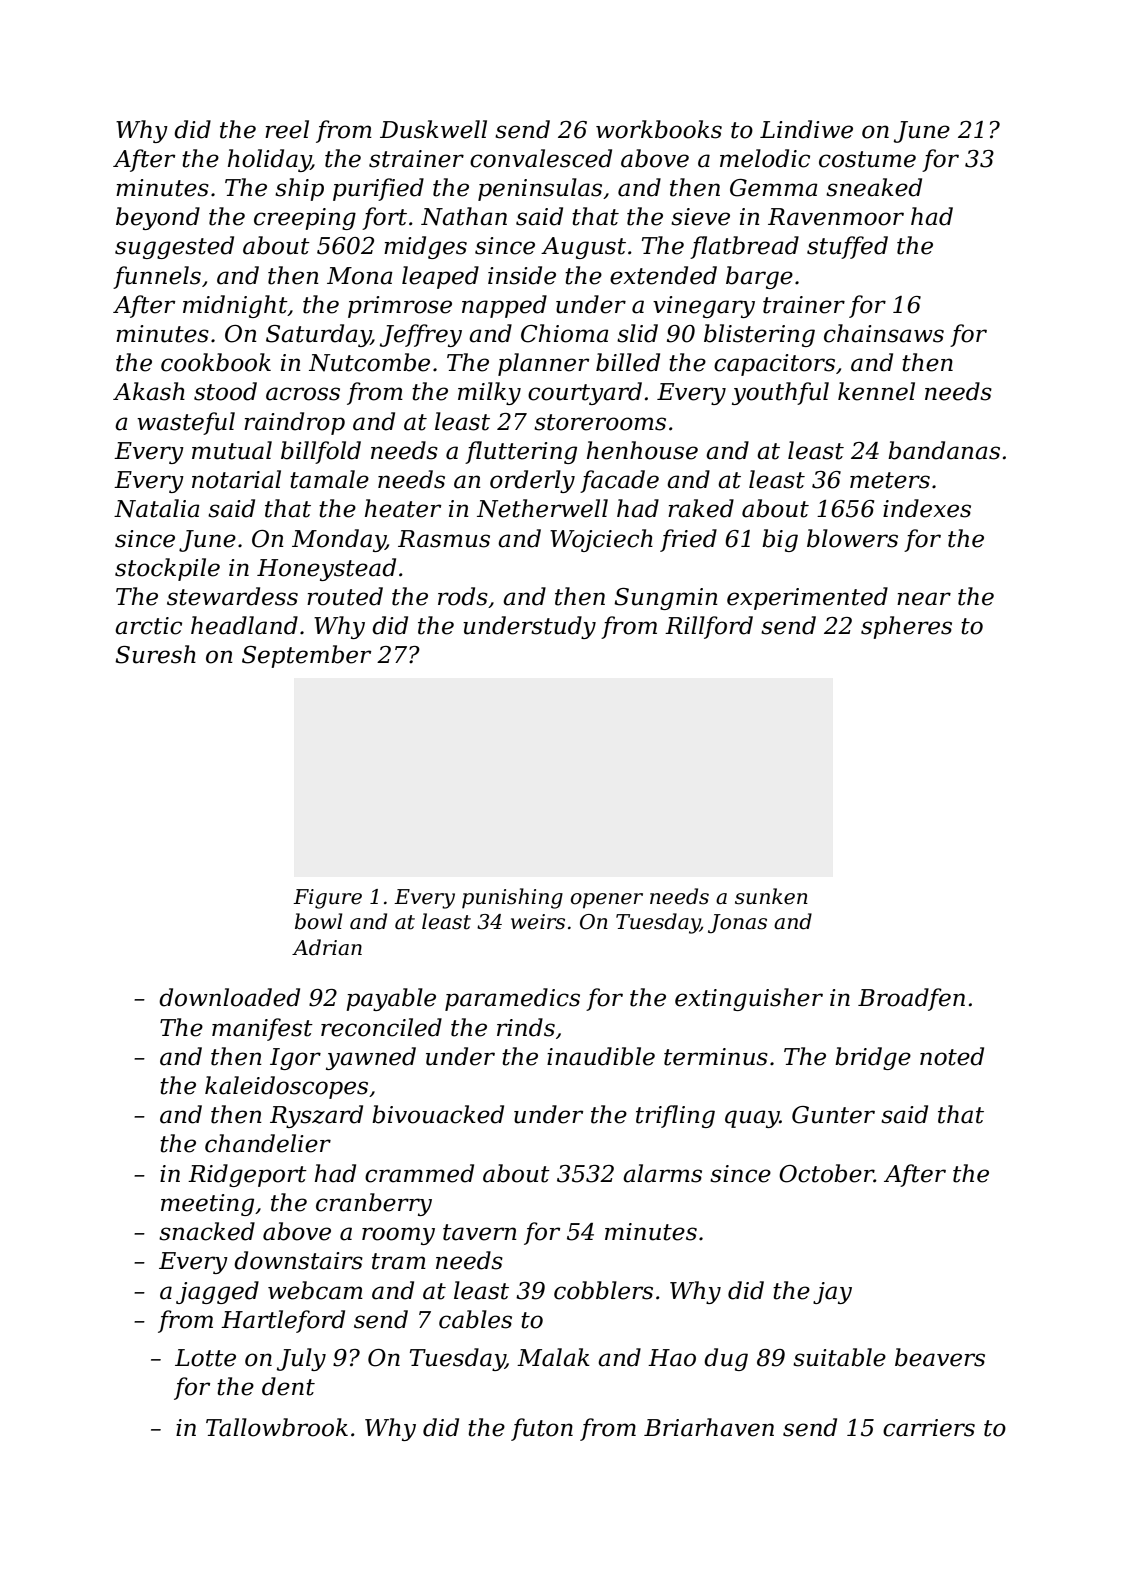 The width and height of the screenshot is (1127, 1593). What do you see at coordinates (235, 306) in the screenshot?
I see `midnight` at bounding box center [235, 306].
